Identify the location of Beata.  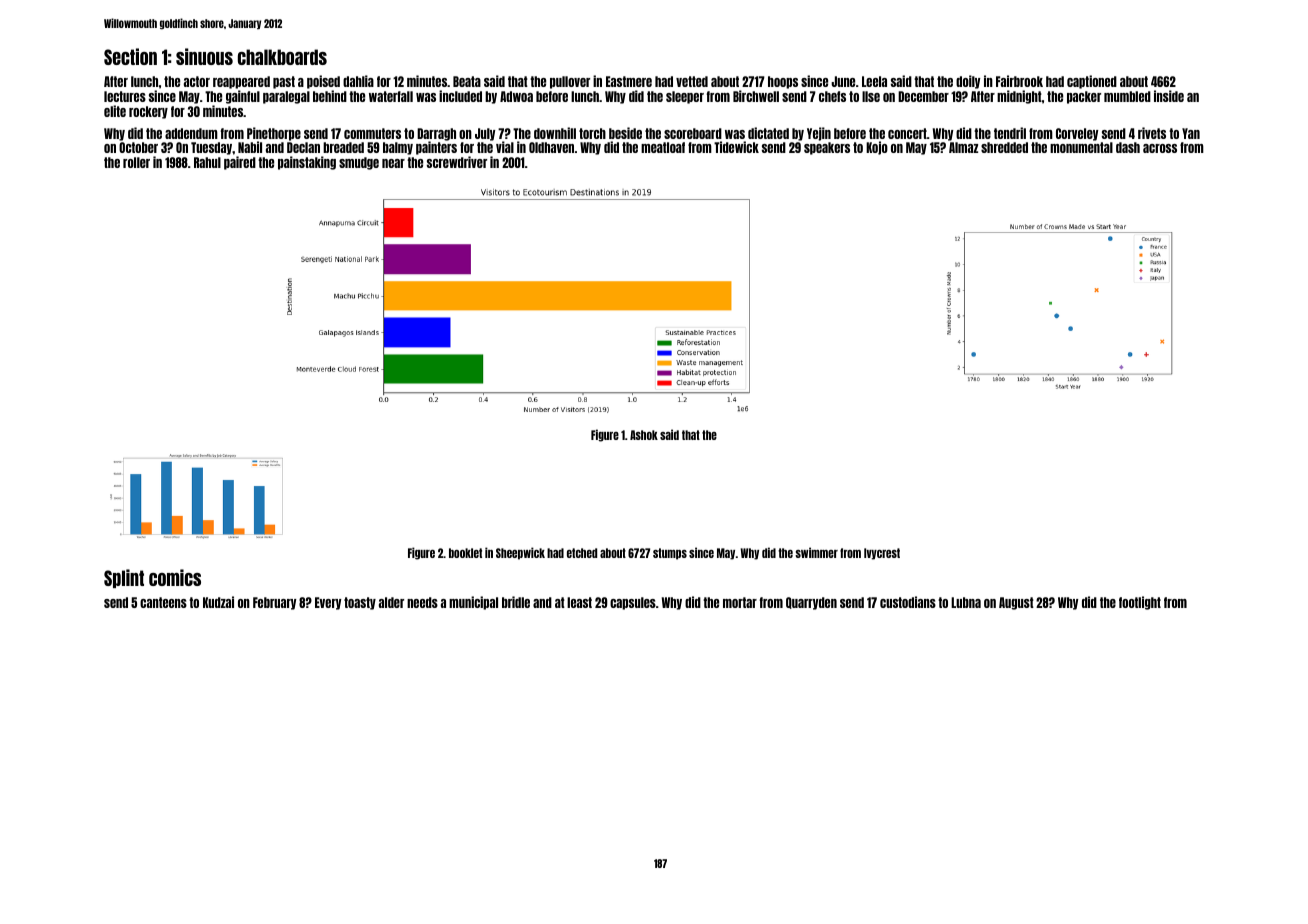
(467, 81).
